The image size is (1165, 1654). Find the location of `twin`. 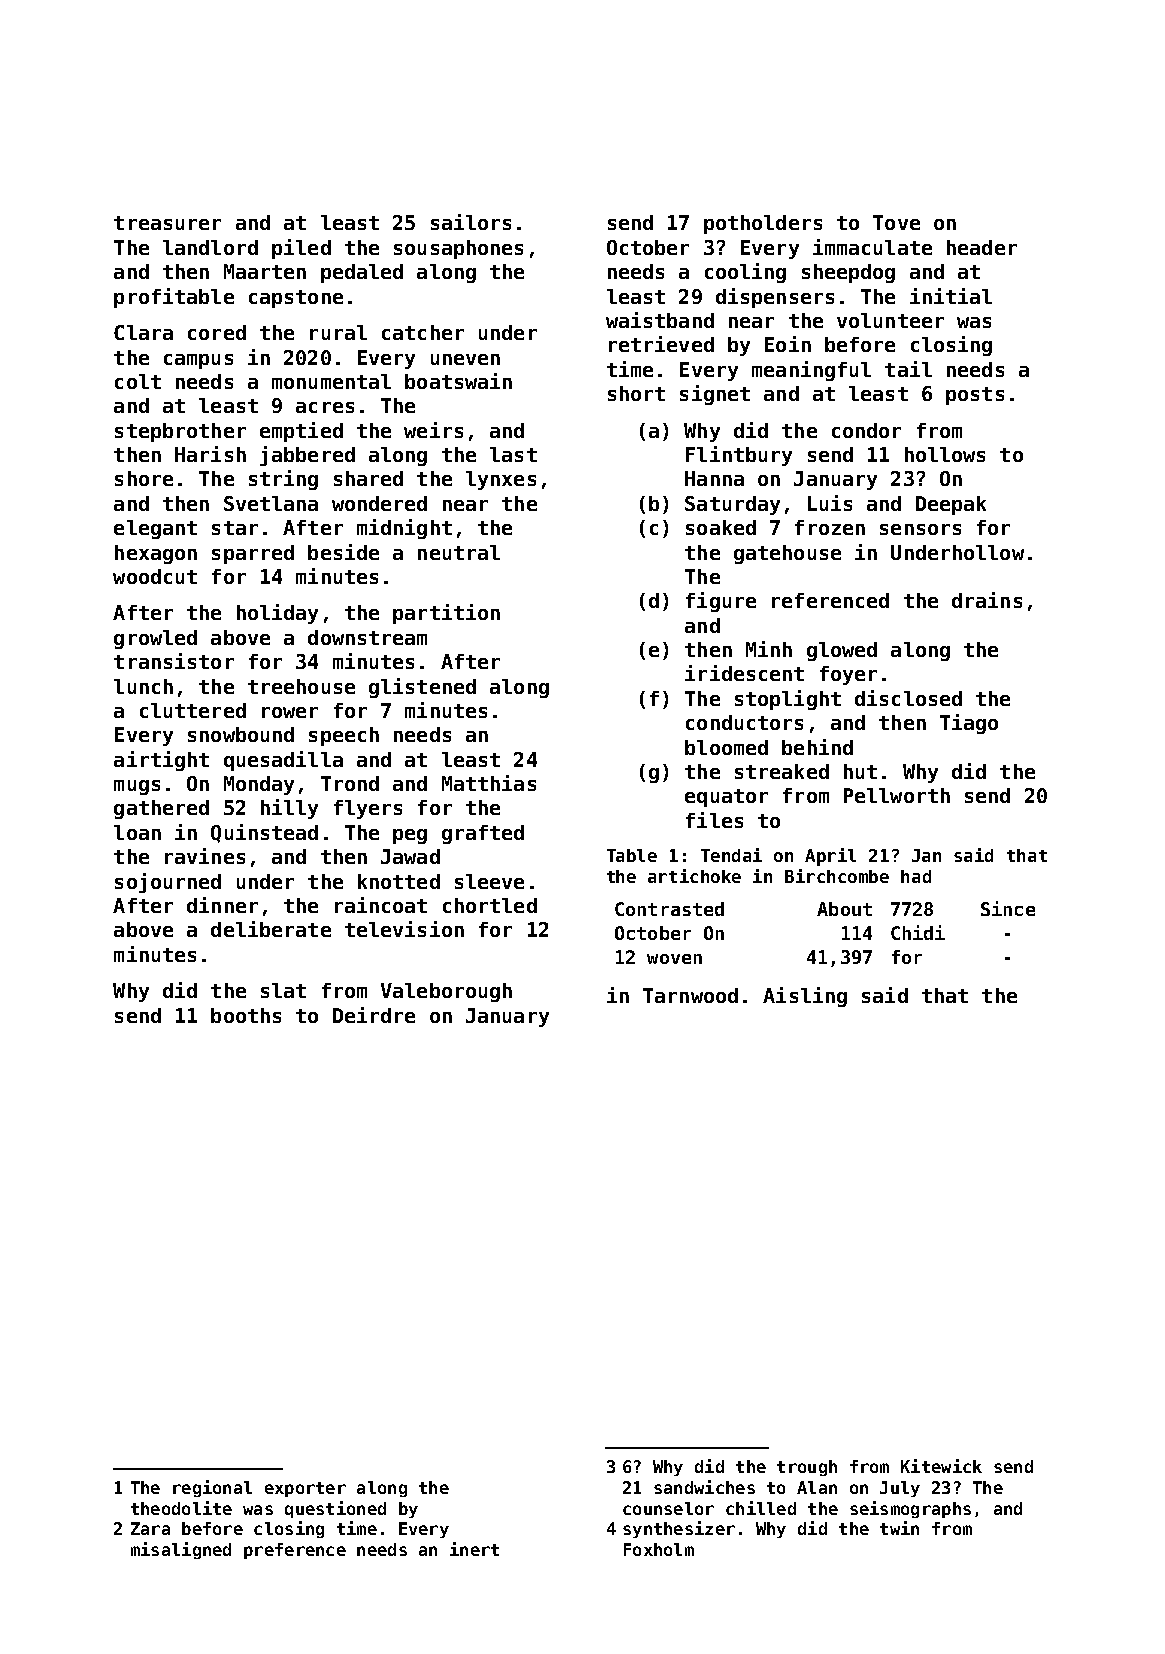

twin is located at coordinates (899, 1528).
